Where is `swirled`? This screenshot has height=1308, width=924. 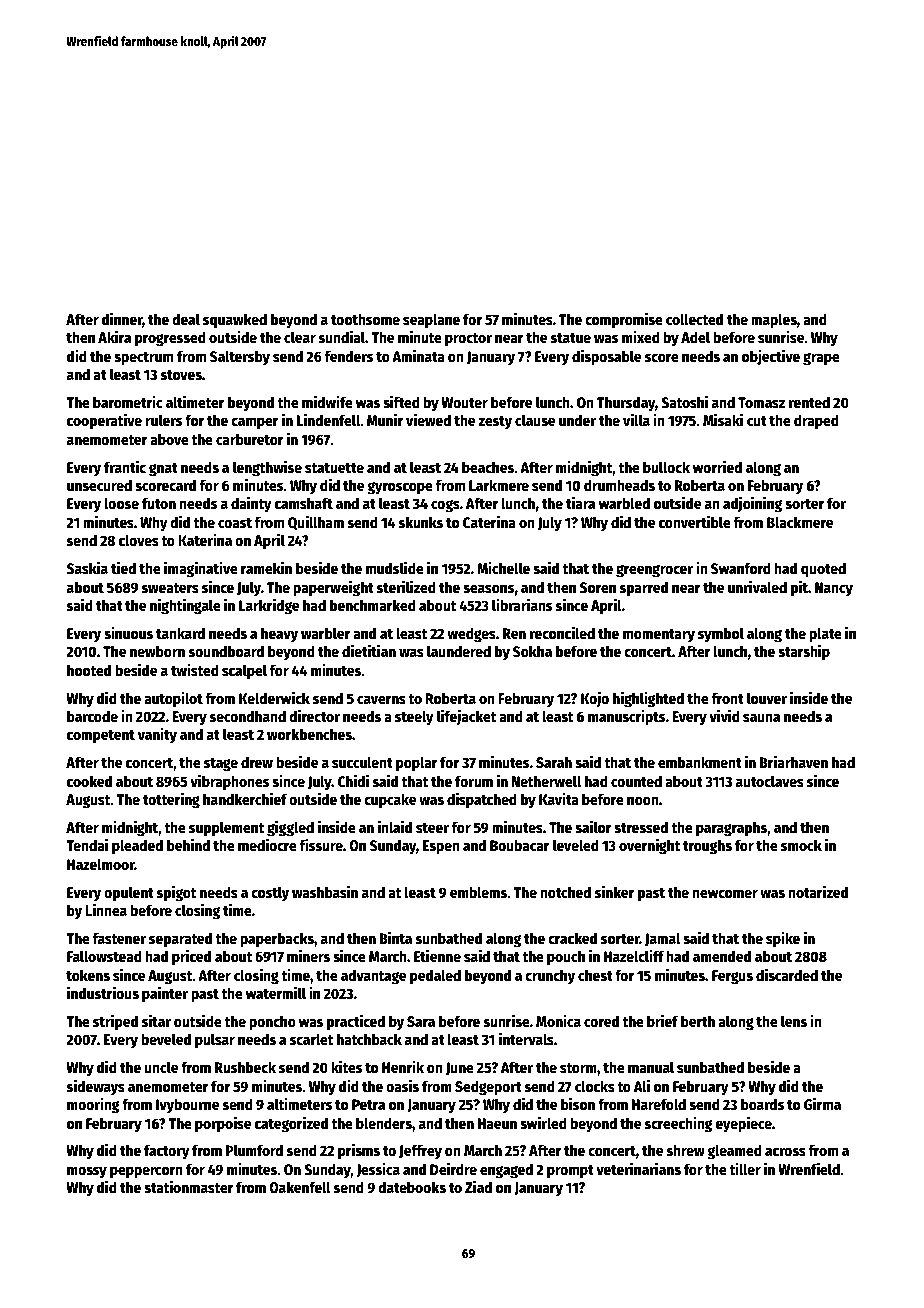
swirled is located at coordinates (543, 1122).
